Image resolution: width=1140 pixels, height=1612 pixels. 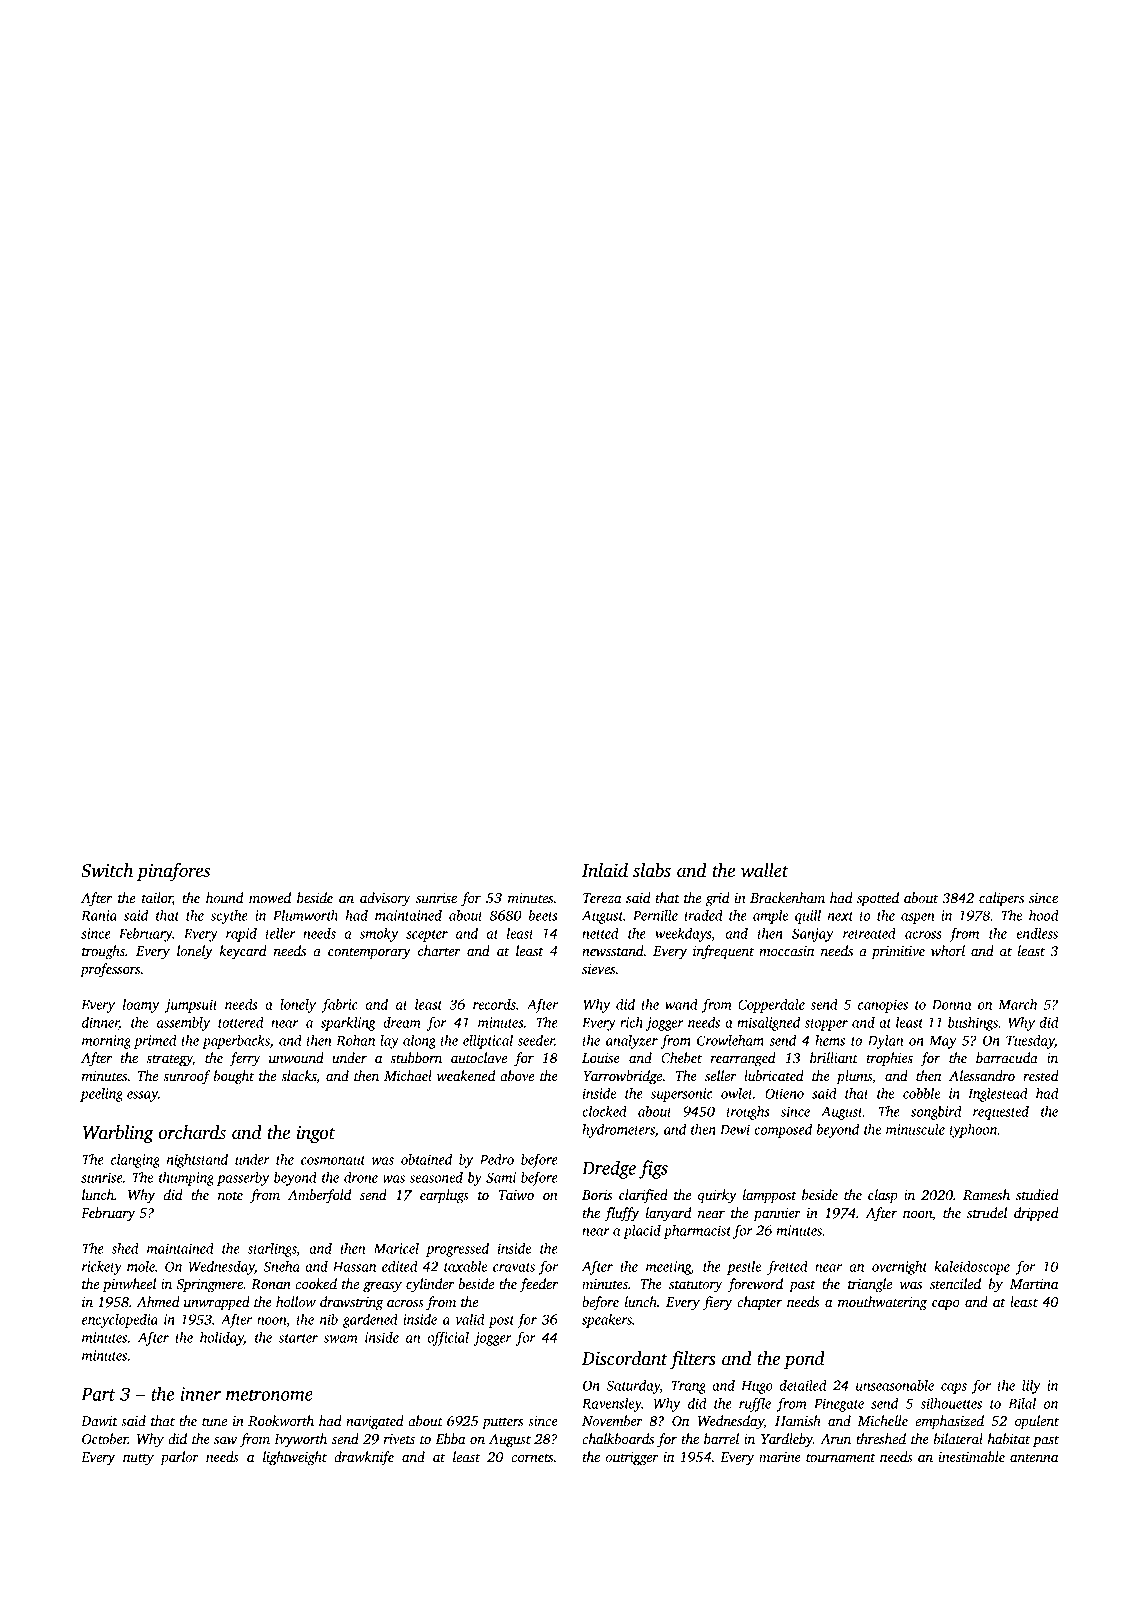 What do you see at coordinates (605, 870) in the screenshot?
I see `Inlaid` at bounding box center [605, 870].
